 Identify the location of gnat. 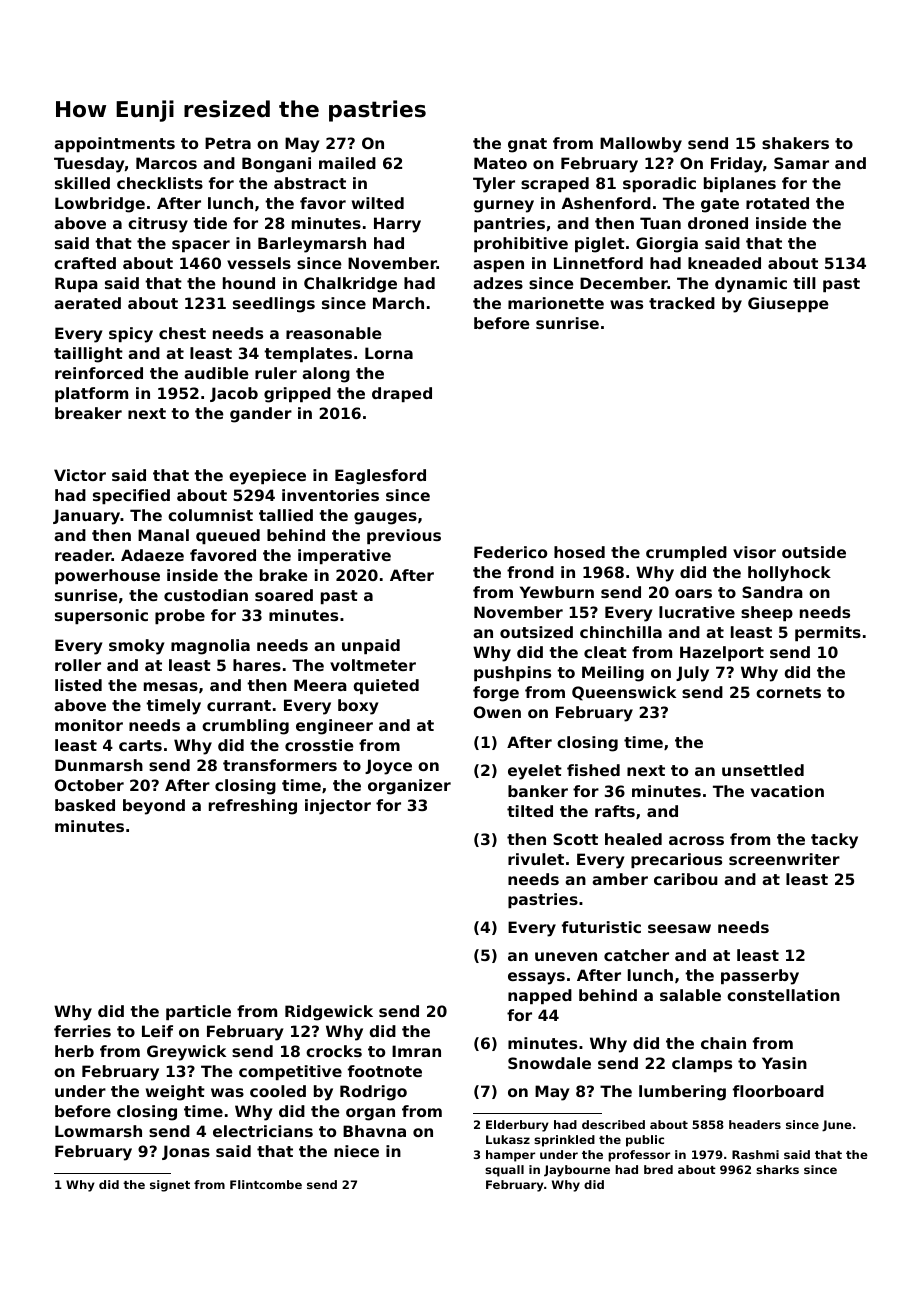
(527, 145).
